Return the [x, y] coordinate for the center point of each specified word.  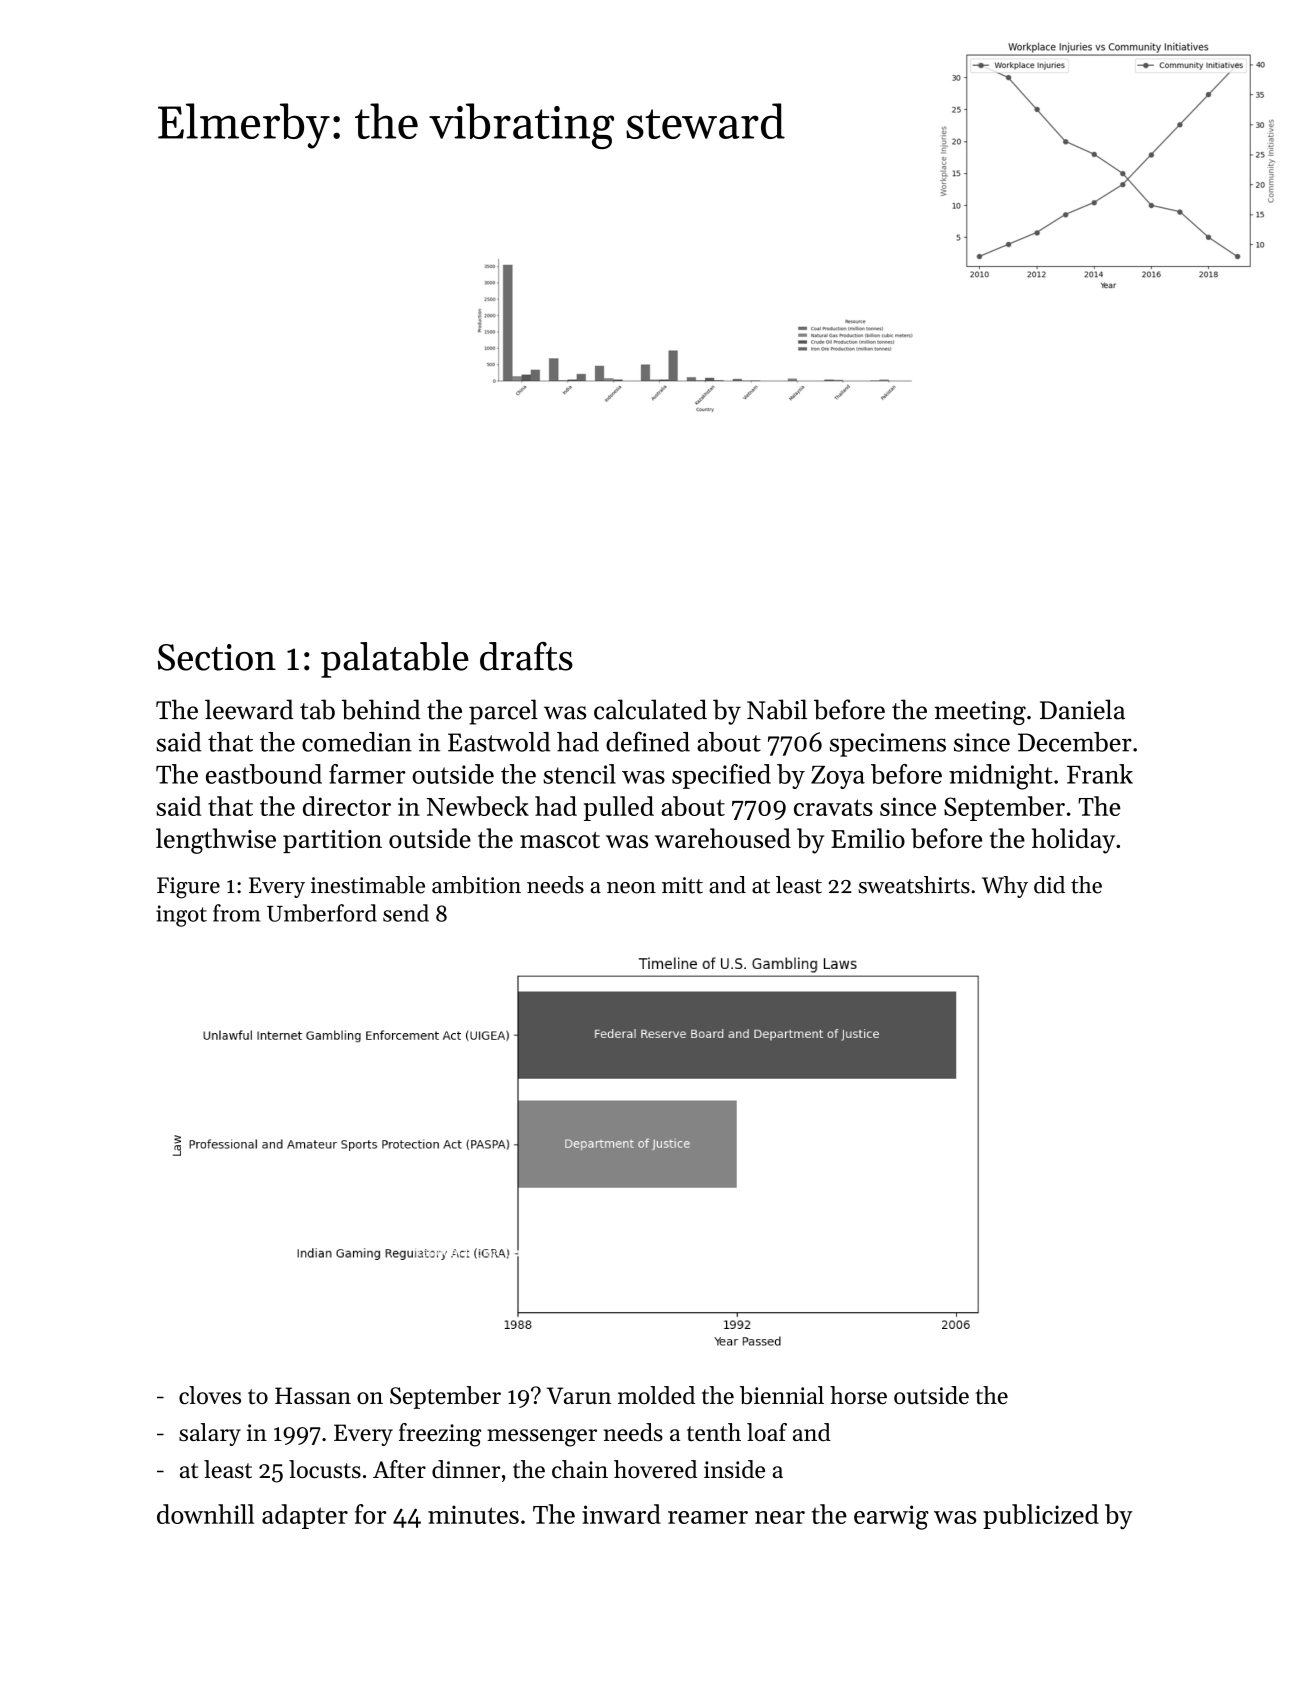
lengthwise [216, 841]
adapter [305, 1516]
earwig [891, 1517]
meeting [980, 713]
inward [621, 1514]
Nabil [777, 709]
